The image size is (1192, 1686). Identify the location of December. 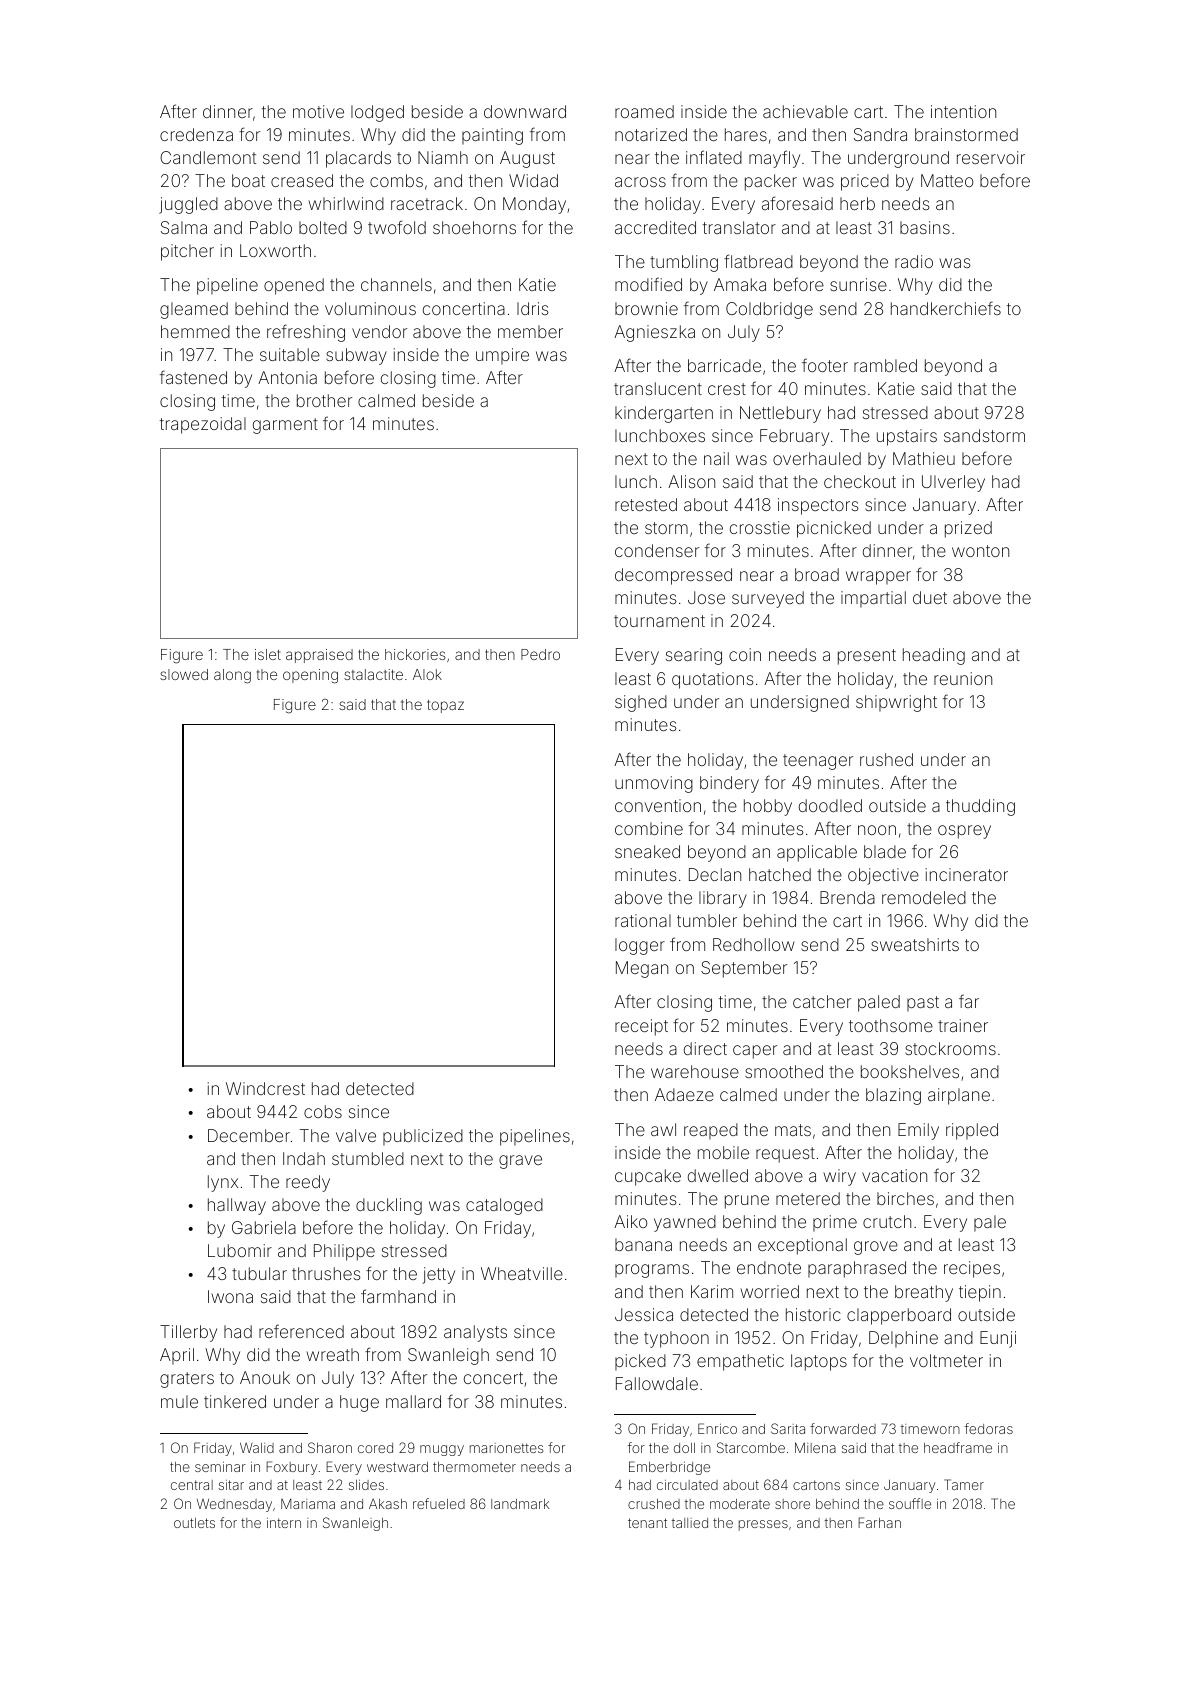
(249, 1135).
